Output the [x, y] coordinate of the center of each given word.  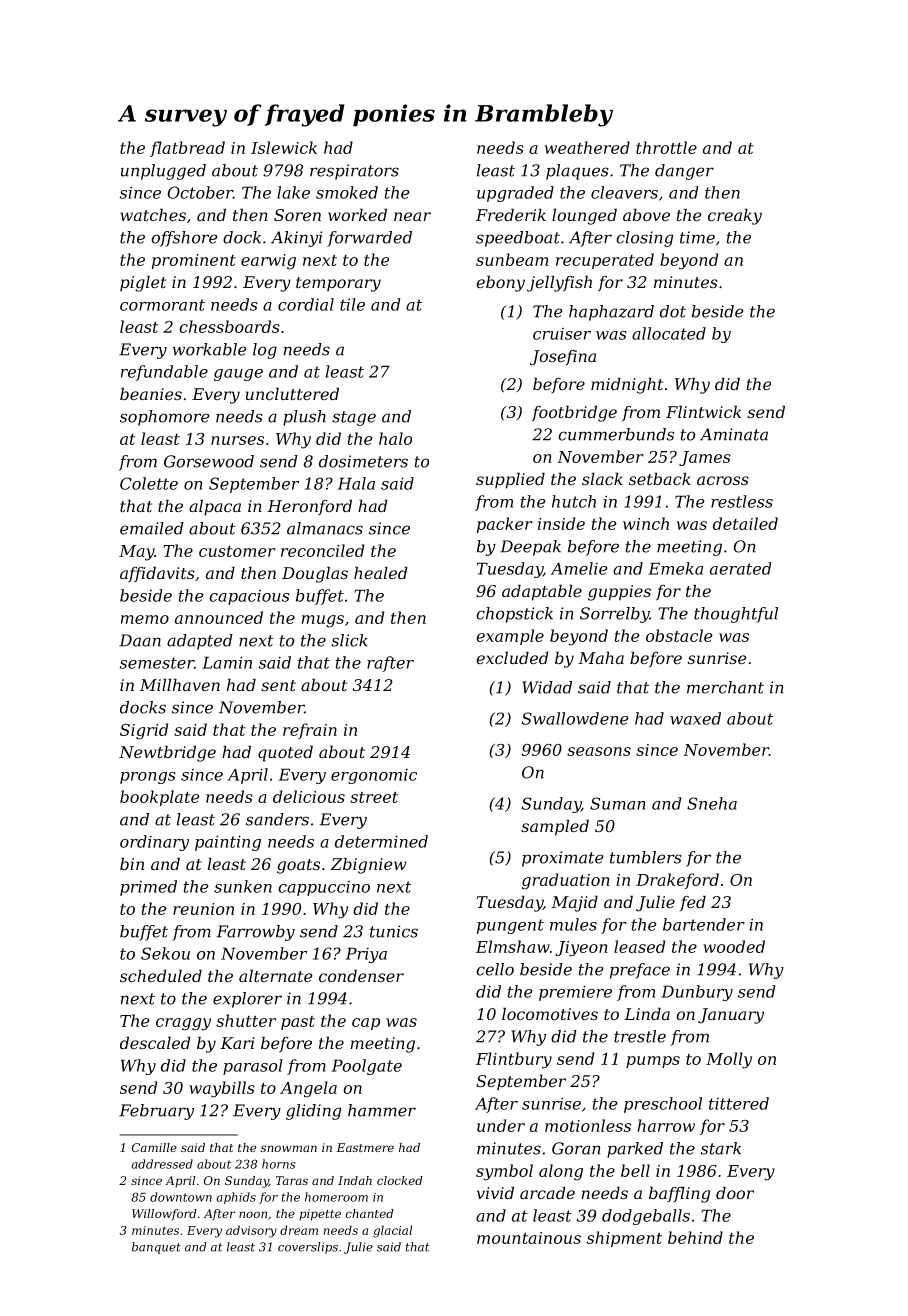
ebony [500, 284]
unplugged [163, 172]
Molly [729, 1060]
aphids [236, 1198]
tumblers [646, 857]
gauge [238, 375]
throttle [666, 147]
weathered [587, 147]
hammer [382, 1110]
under [501, 1125]
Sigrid [144, 731]
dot [673, 311]
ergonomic [374, 776]
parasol [253, 1067]
